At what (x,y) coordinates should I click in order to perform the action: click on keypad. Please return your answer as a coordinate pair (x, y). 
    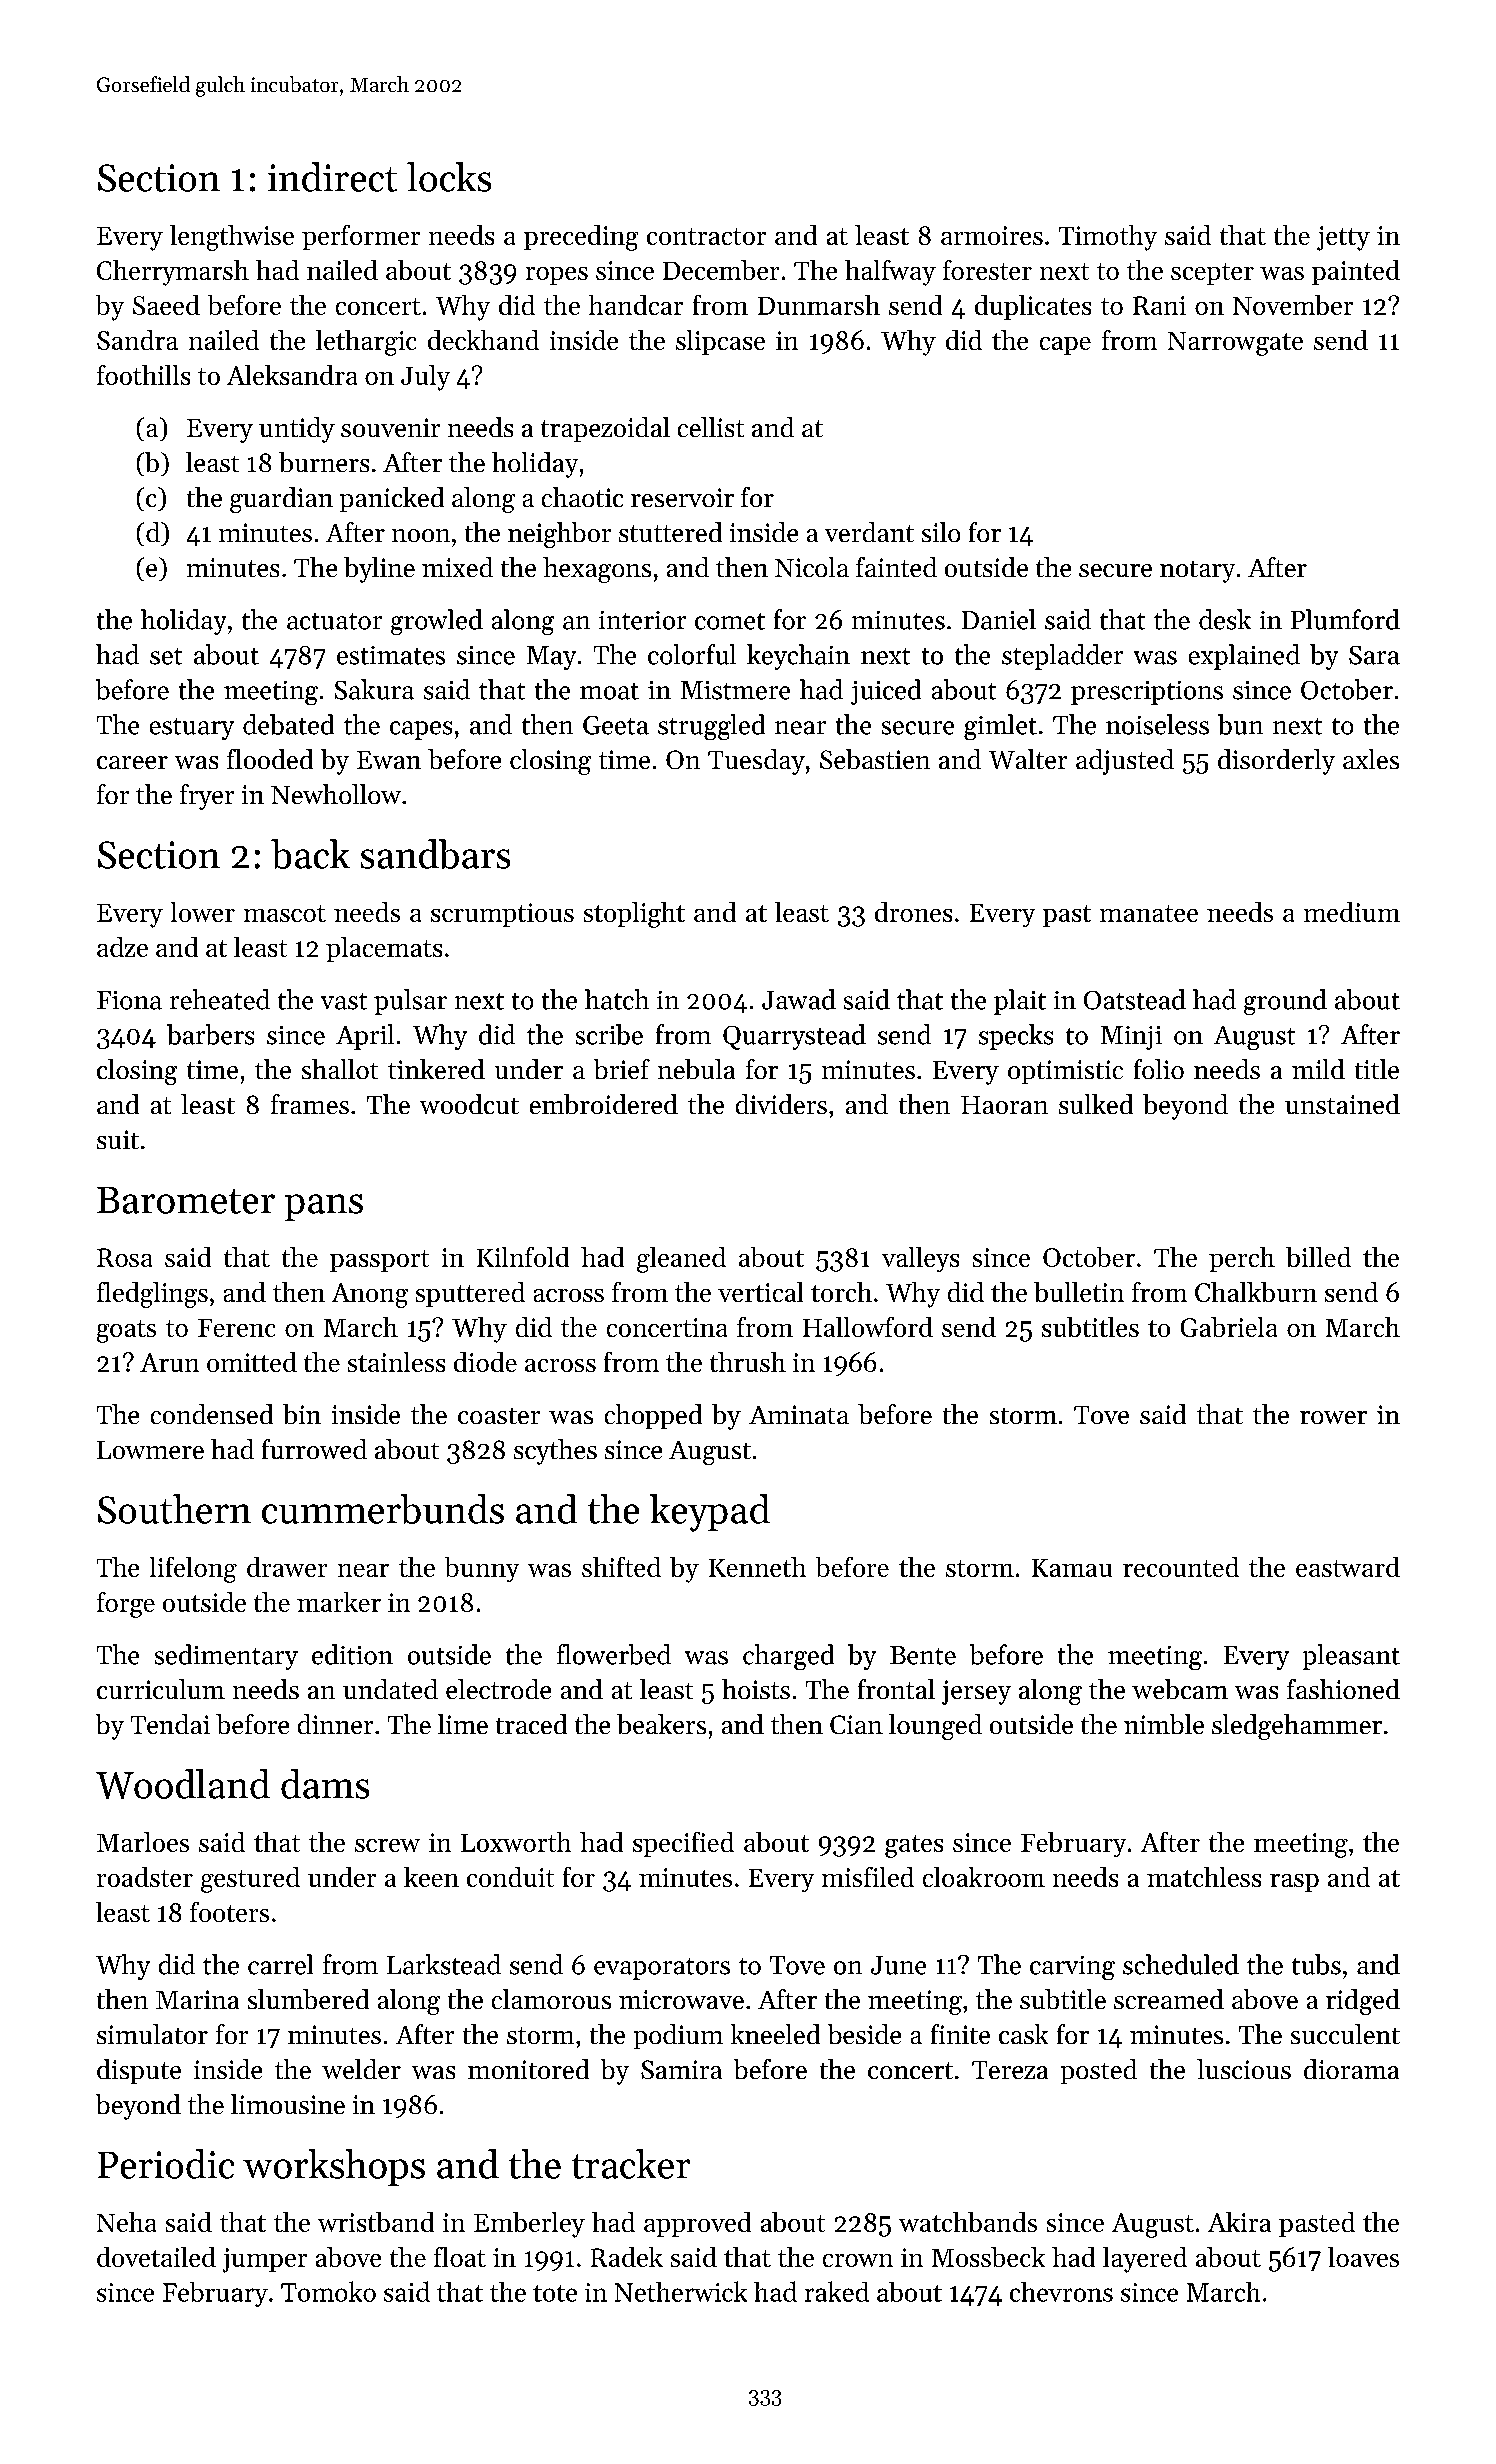
    Looking at the image, I should click on (710, 1513).
